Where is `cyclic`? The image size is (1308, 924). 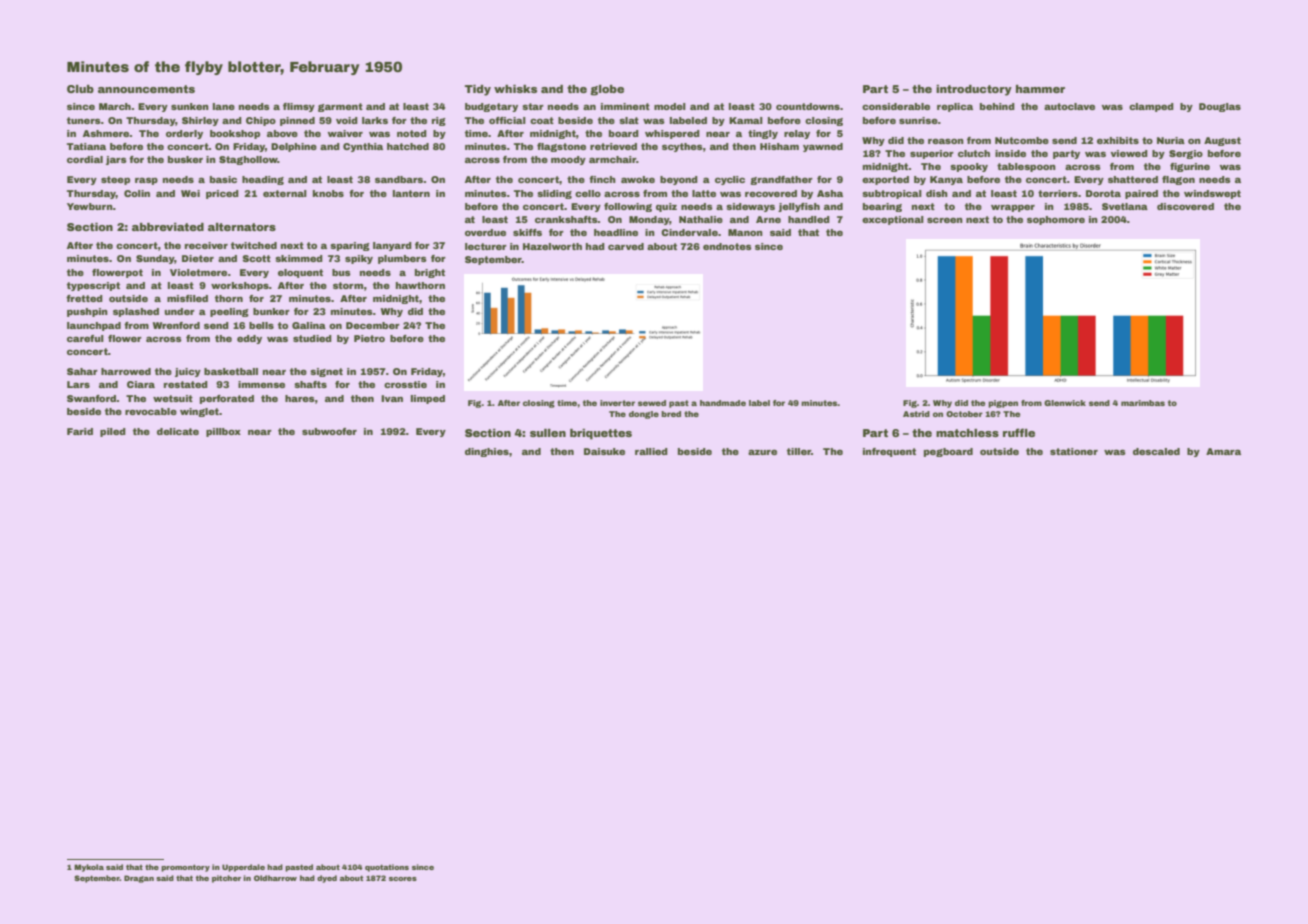
cyclic is located at coordinates (730, 180).
